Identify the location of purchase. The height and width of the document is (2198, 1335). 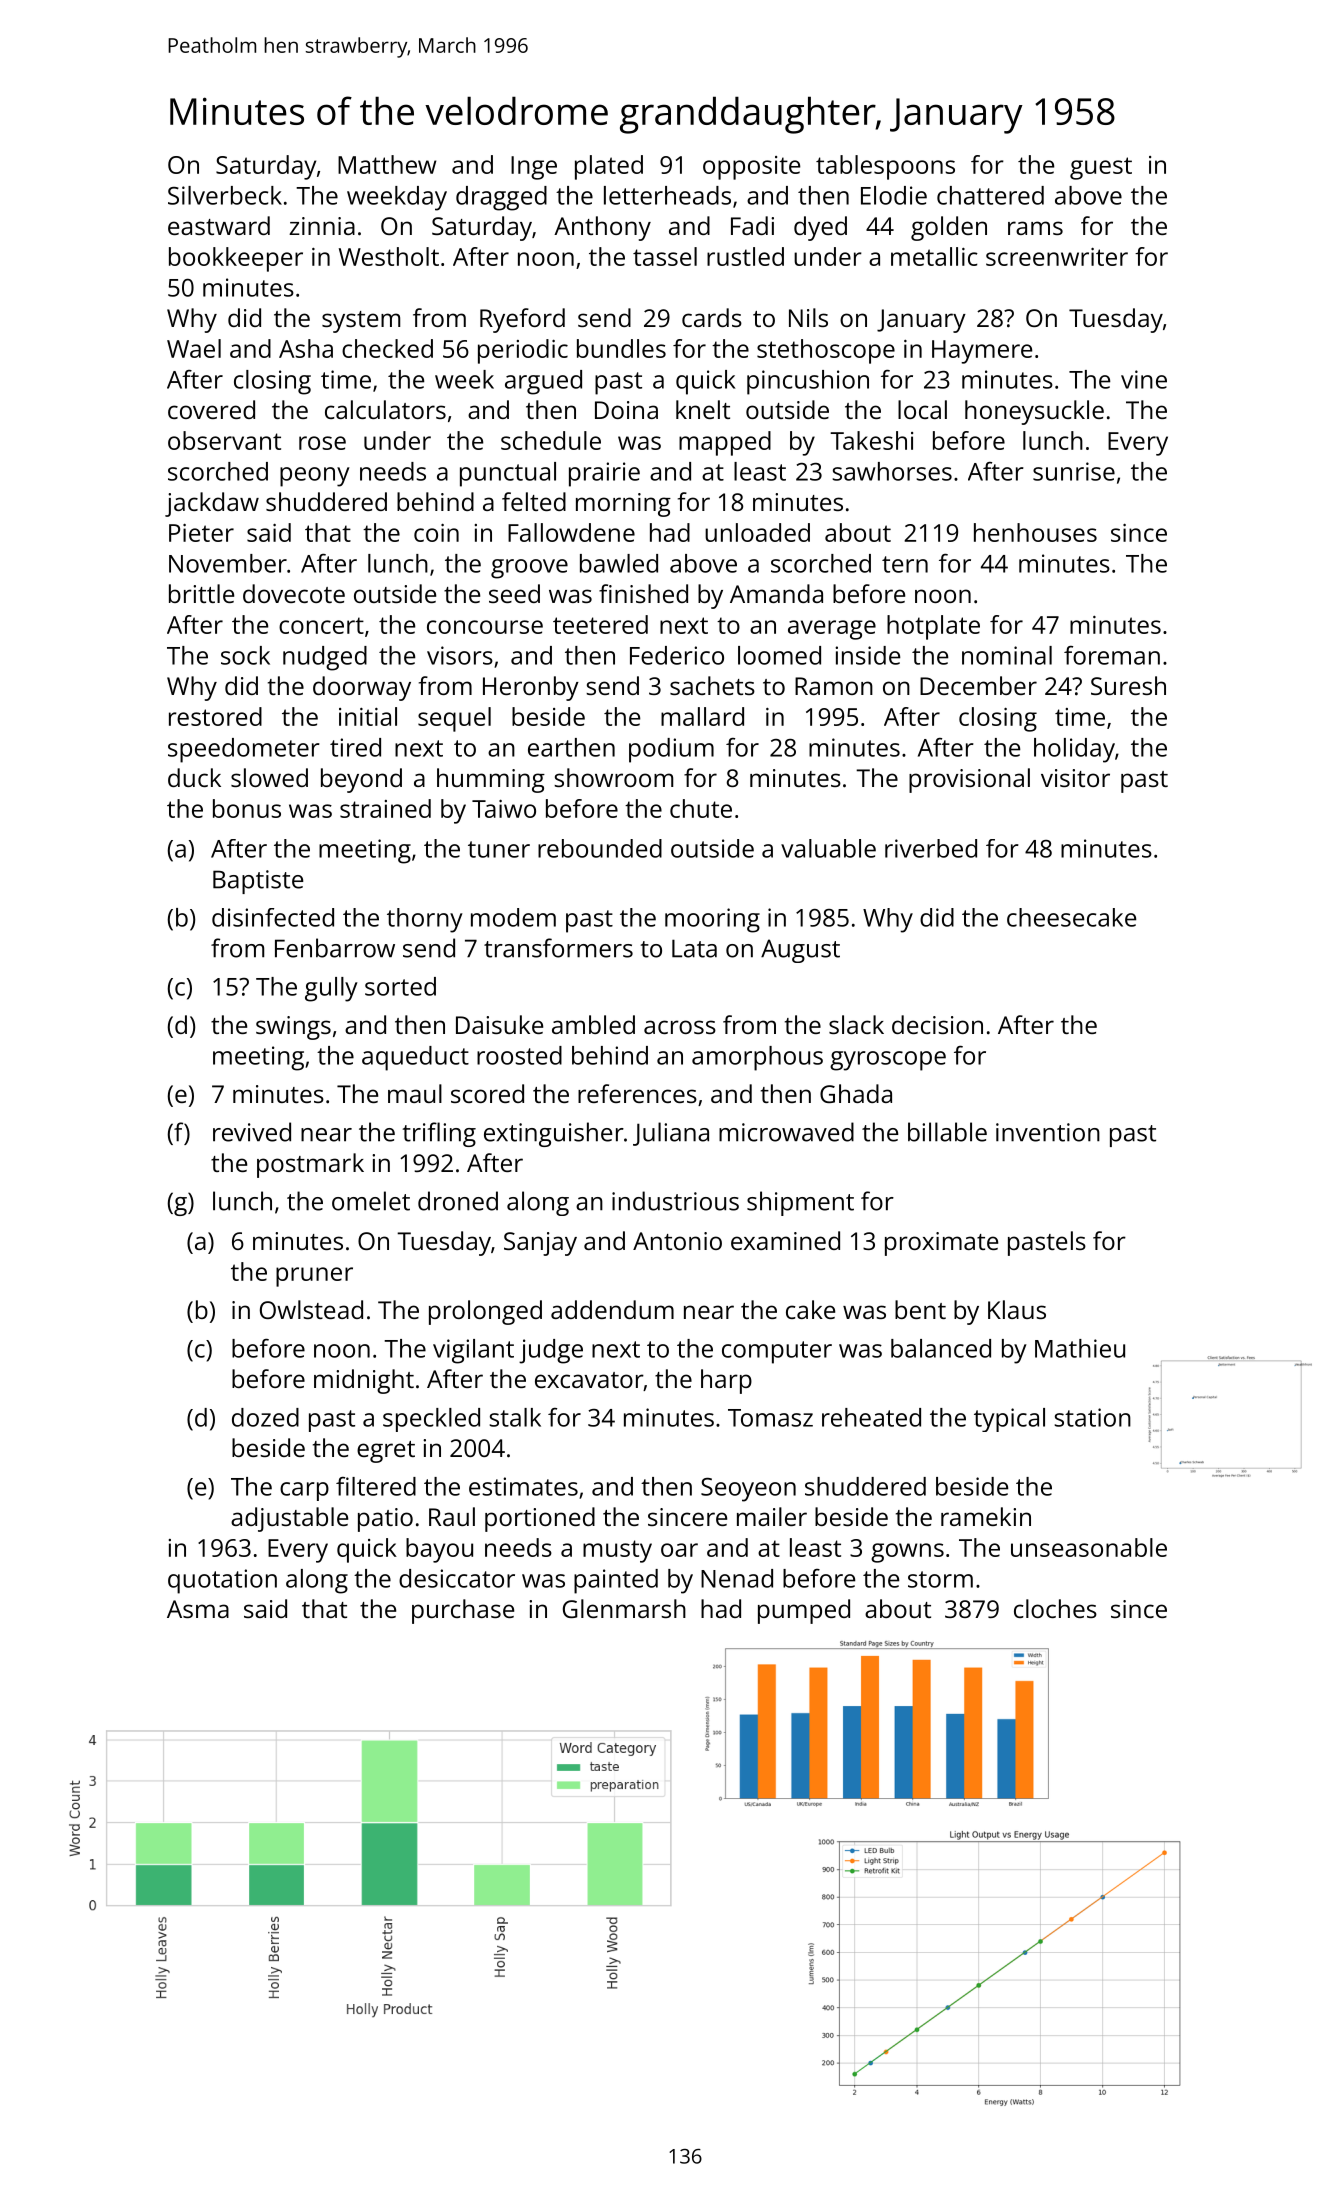
(463, 1611).
